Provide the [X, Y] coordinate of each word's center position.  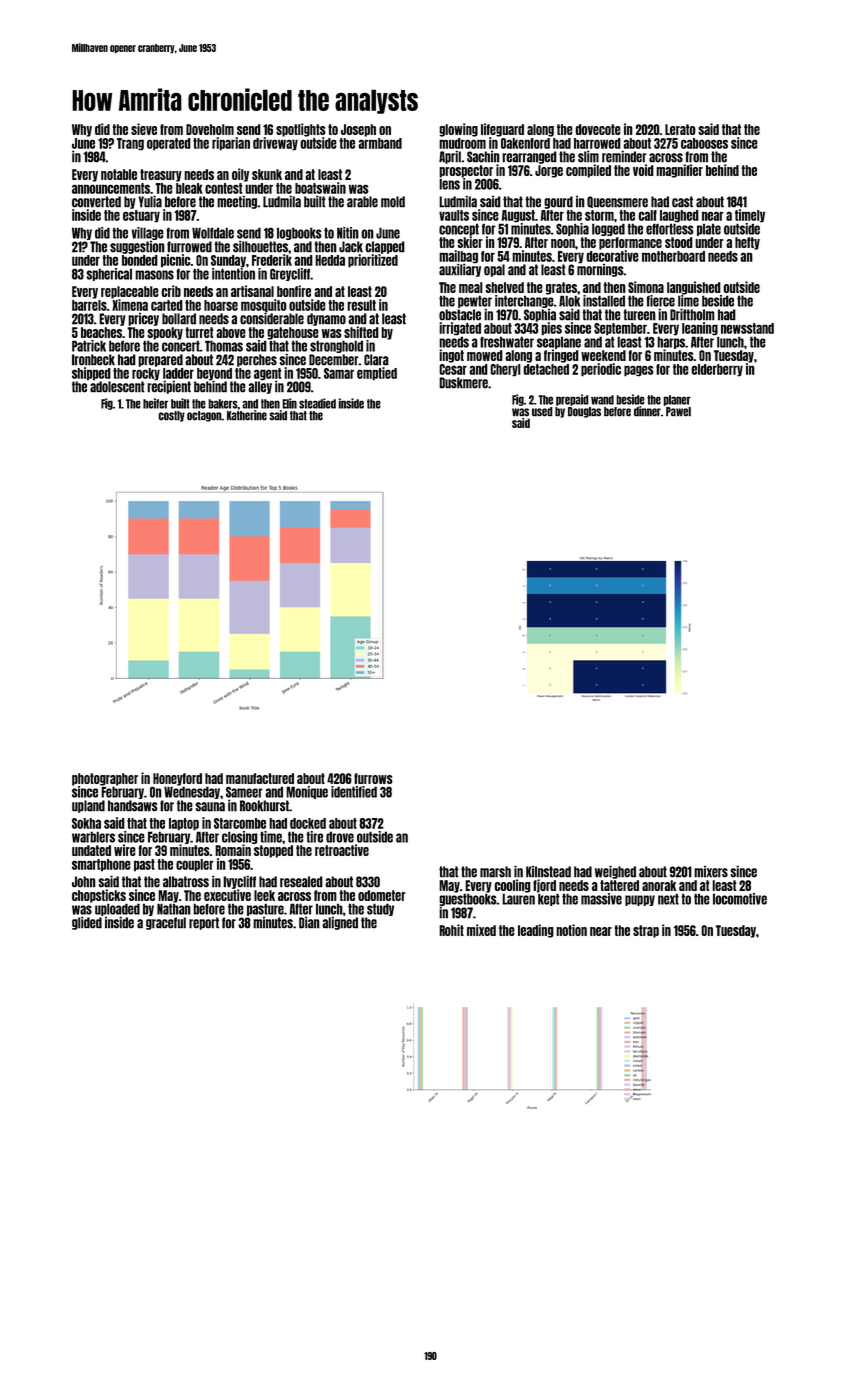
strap [646, 931]
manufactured [260, 778]
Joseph [358, 130]
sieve [144, 129]
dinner [647, 411]
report [204, 923]
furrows [373, 778]
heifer [155, 403]
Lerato [680, 129]
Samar [339, 373]
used [542, 412]
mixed [481, 930]
